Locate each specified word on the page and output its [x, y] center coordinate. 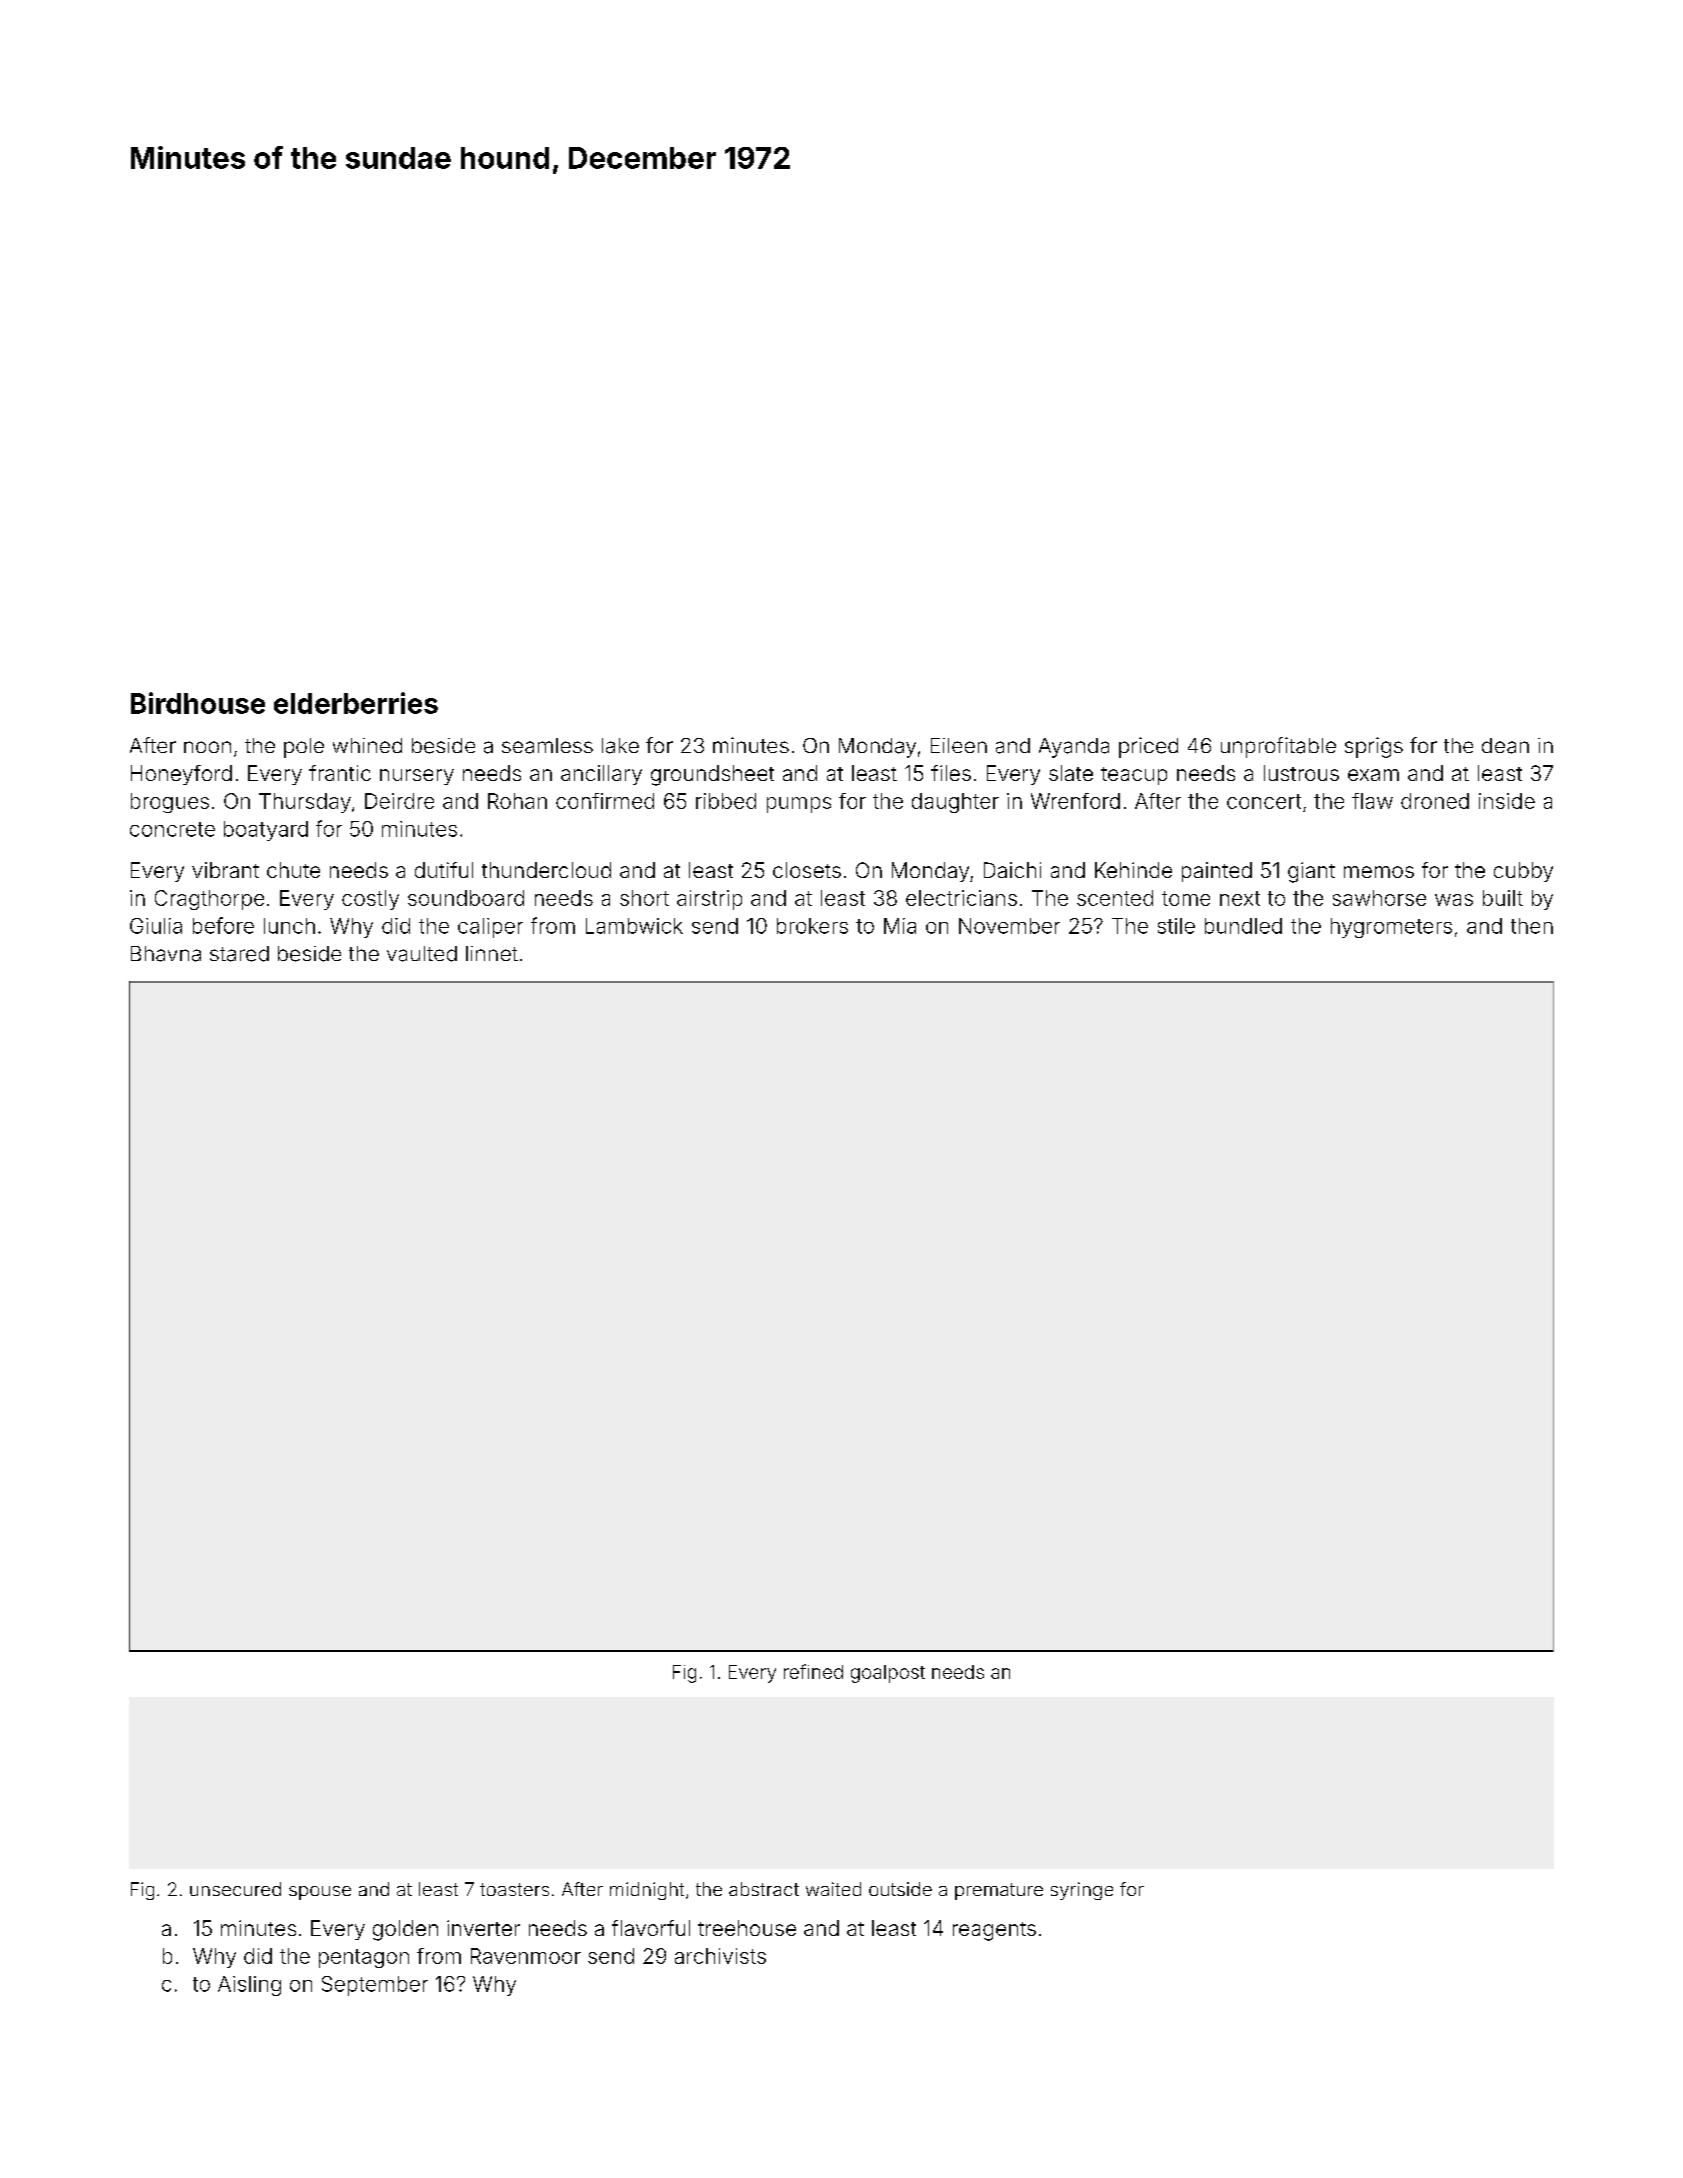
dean [1505, 746]
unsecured [235, 1889]
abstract [764, 1889]
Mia [900, 926]
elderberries [356, 703]
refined [813, 1671]
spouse [320, 1893]
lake [620, 746]
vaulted [422, 954]
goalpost [888, 1674]
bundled [1243, 926]
